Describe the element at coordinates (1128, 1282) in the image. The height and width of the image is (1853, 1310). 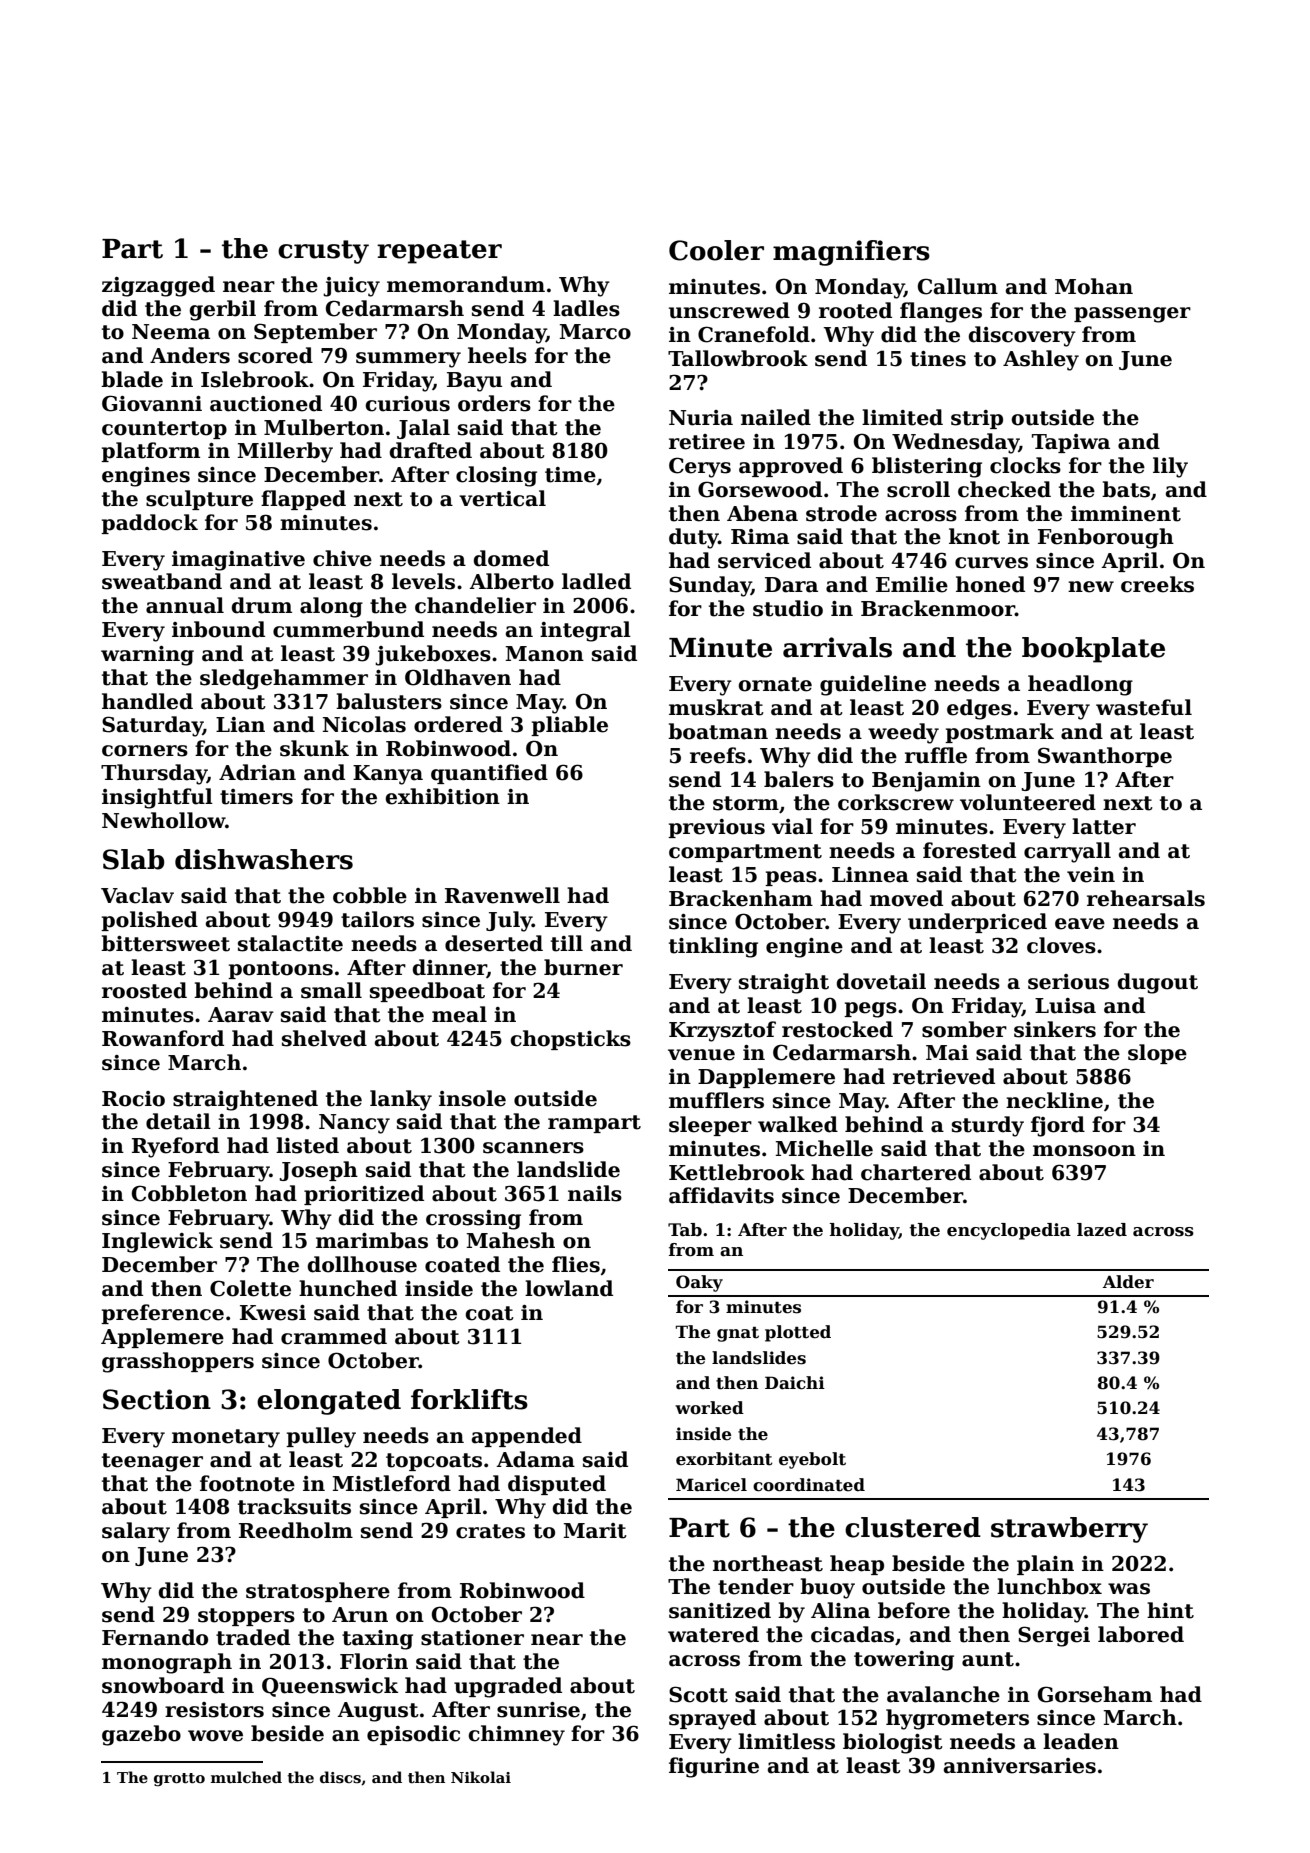
I see `Alder` at that location.
